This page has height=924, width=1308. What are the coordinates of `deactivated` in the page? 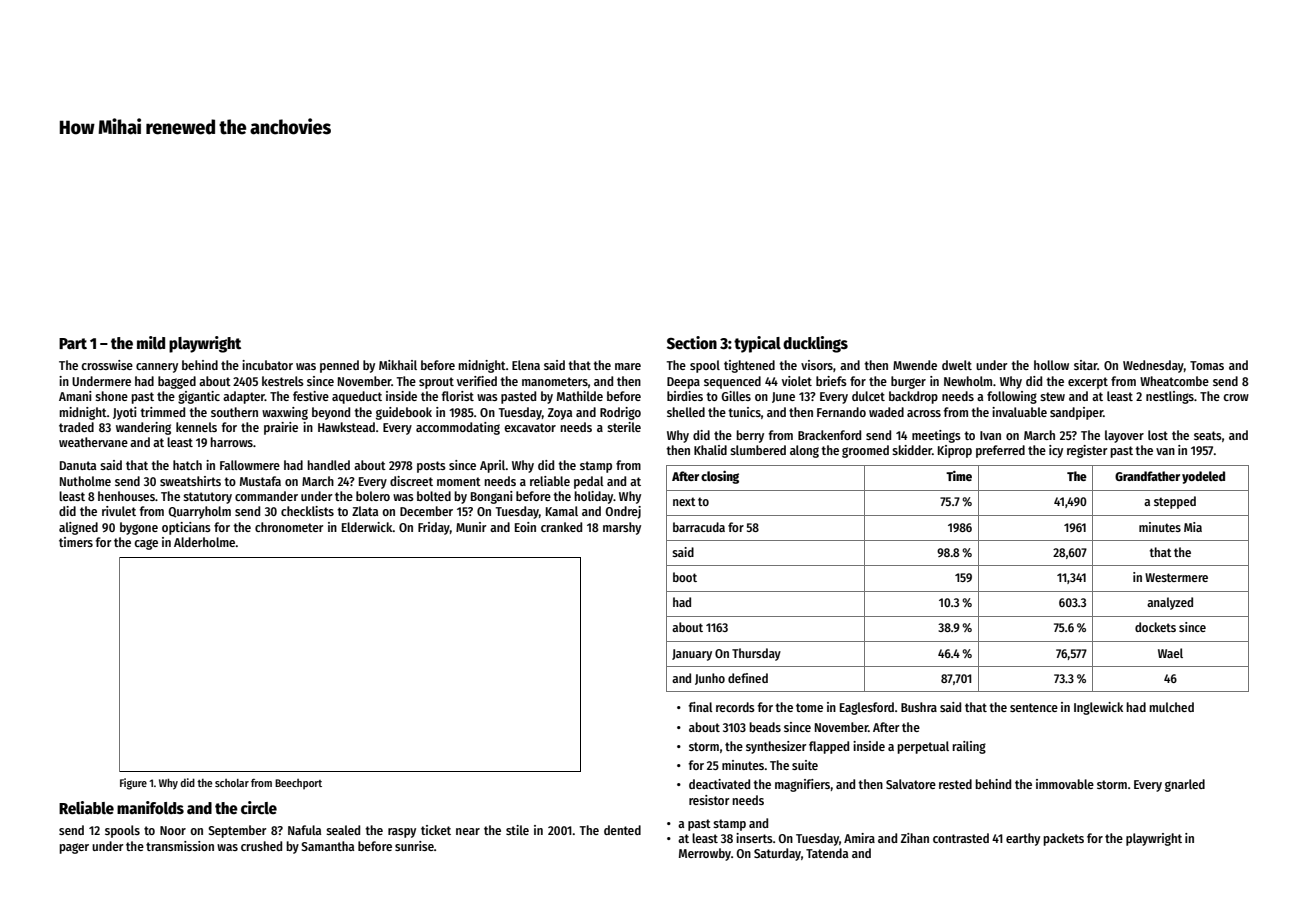 It's located at (719, 784).
